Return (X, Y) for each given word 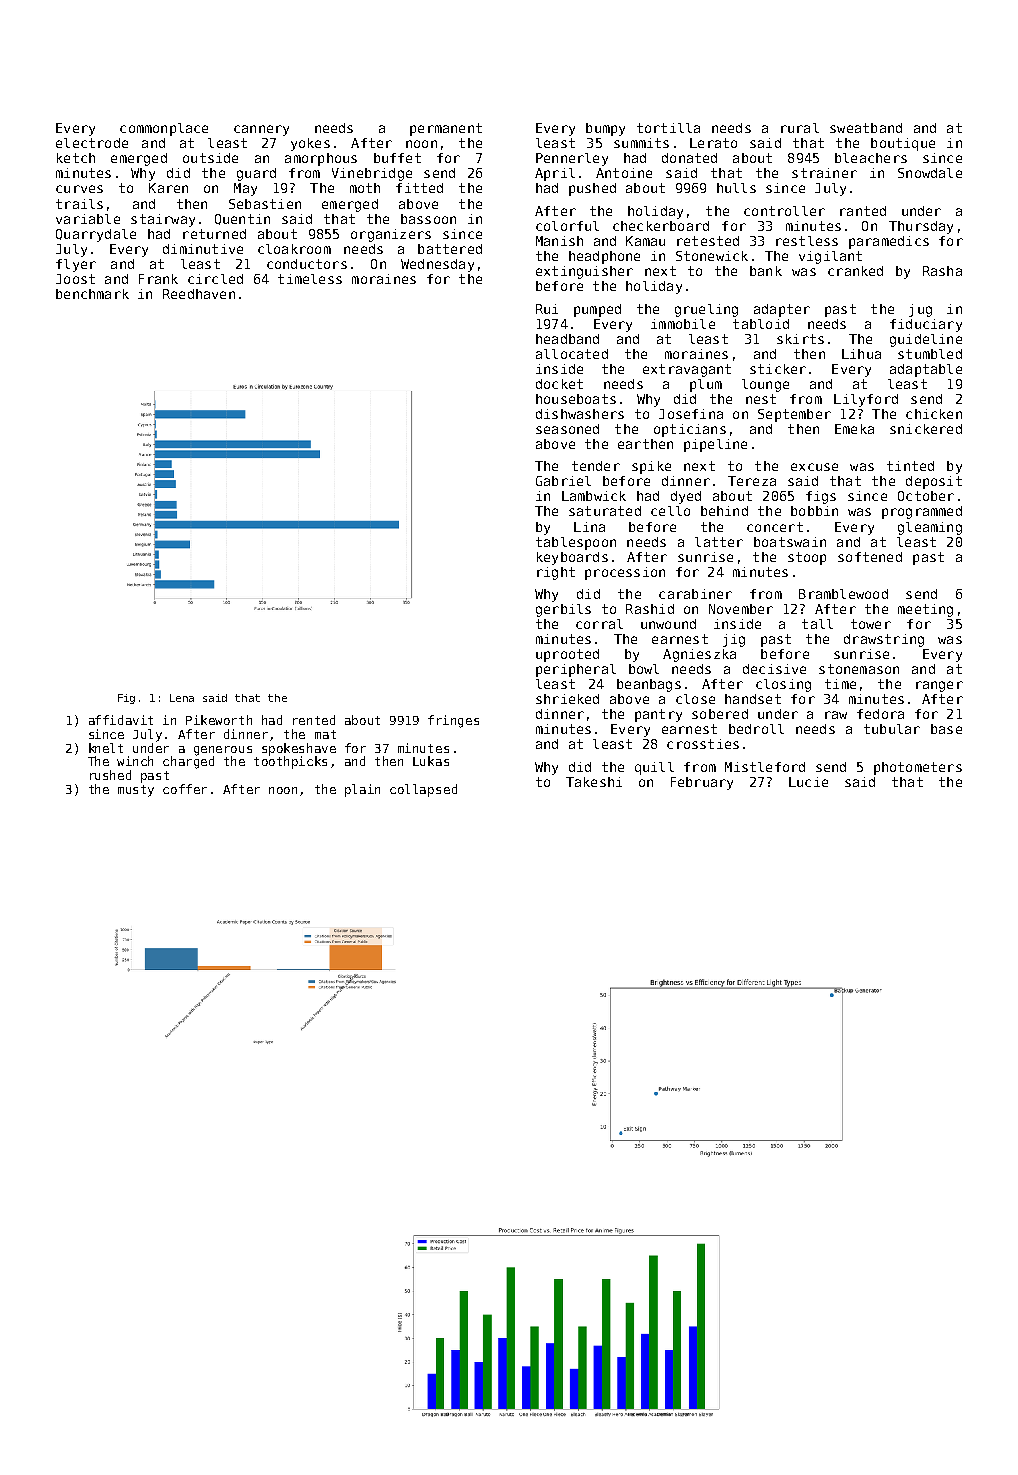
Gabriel (563, 481)
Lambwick (594, 496)
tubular (892, 729)
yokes (310, 144)
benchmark (92, 294)
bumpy (605, 129)
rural (800, 128)
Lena (182, 698)
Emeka (854, 429)
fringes (453, 721)
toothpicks (290, 762)
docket (559, 384)
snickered (926, 429)
